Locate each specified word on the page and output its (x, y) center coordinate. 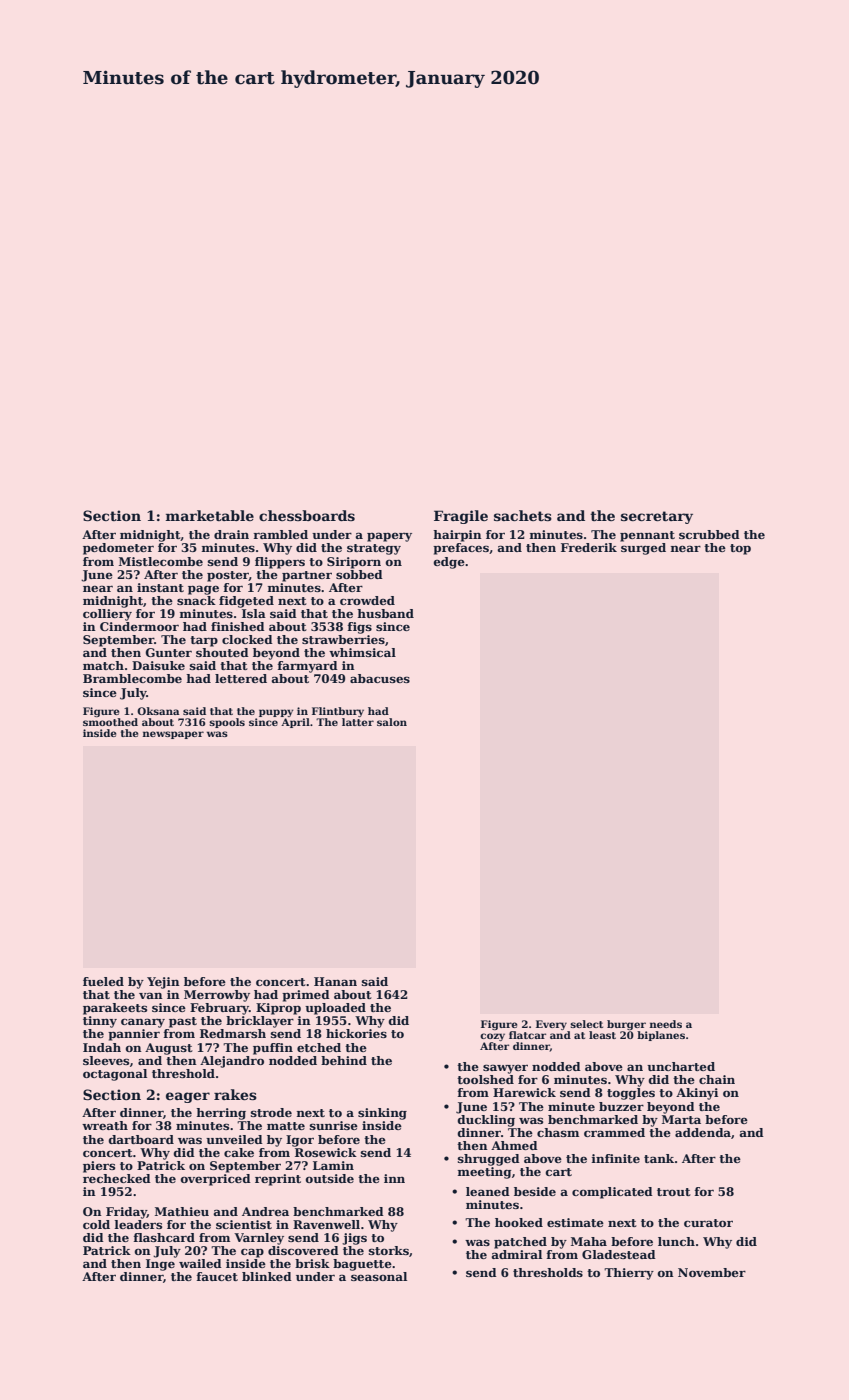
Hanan (335, 981)
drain (231, 534)
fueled (103, 981)
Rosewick (326, 1152)
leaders (138, 1224)
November (712, 1272)
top (740, 549)
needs (665, 1024)
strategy (374, 549)
